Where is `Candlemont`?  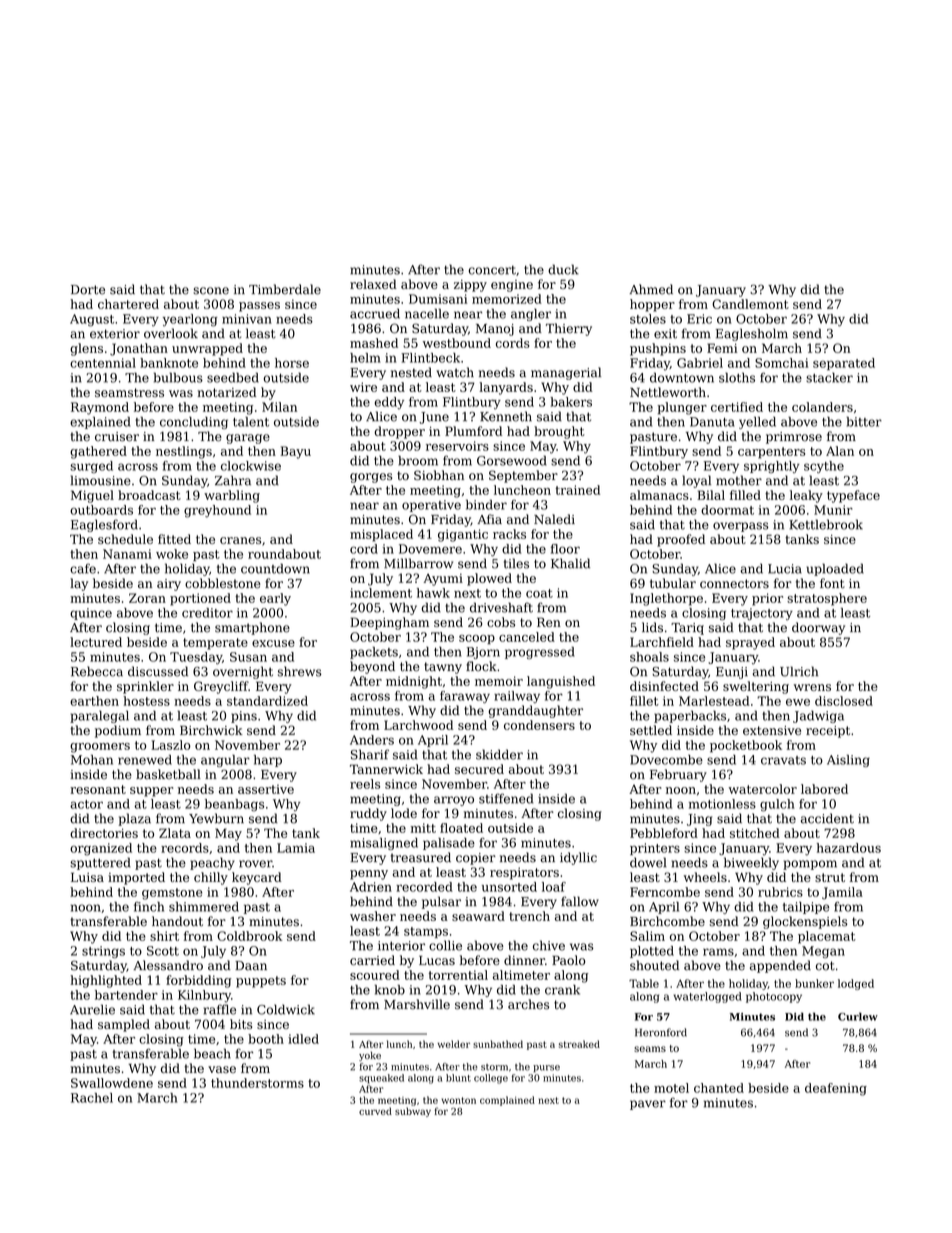 Candlemont is located at coordinates (750, 304).
